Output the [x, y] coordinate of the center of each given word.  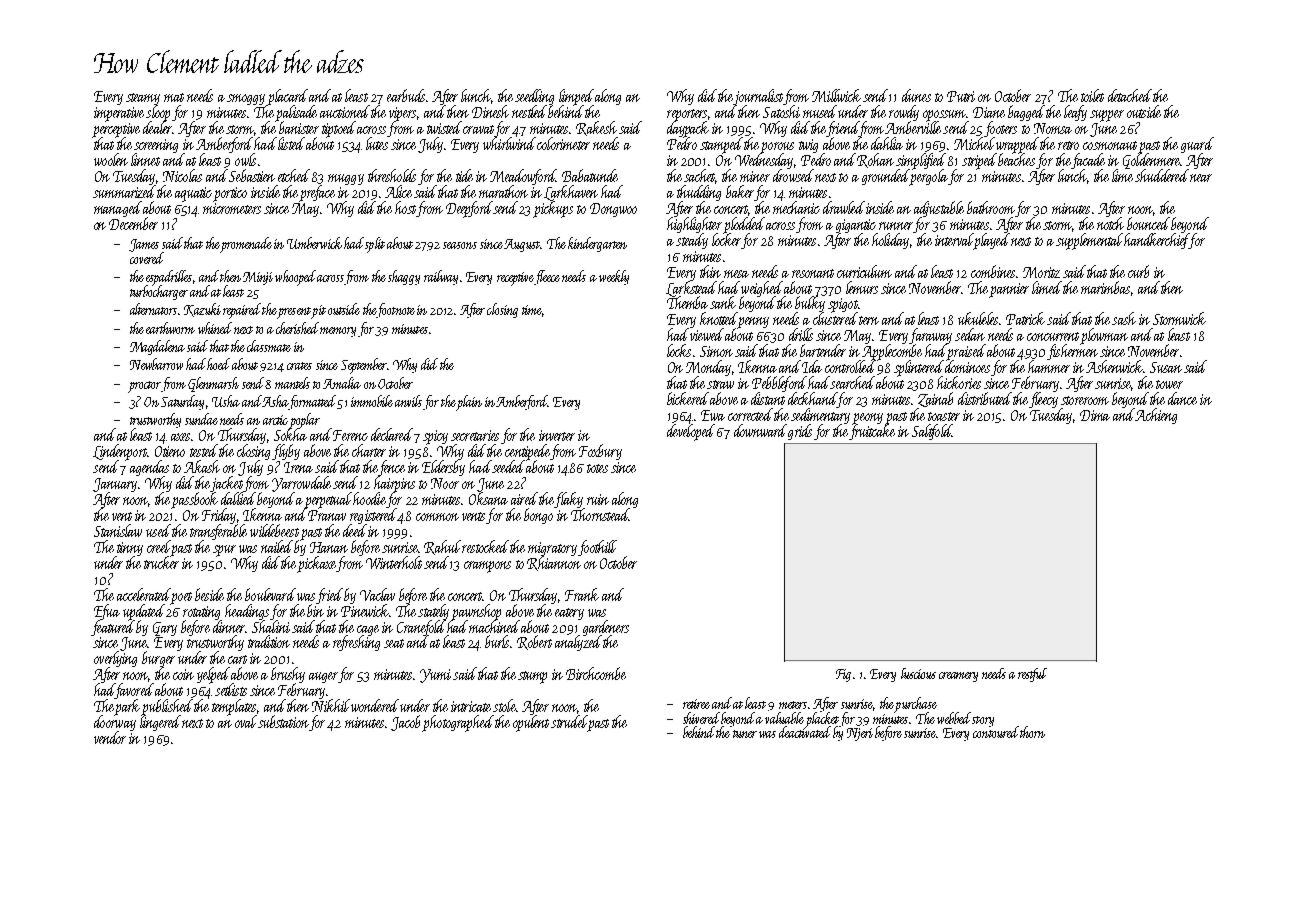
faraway [930, 336]
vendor [110, 737]
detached [1130, 95]
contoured [995, 732]
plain [469, 403]
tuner [745, 734]
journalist [758, 97]
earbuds [406, 95]
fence [392, 468]
